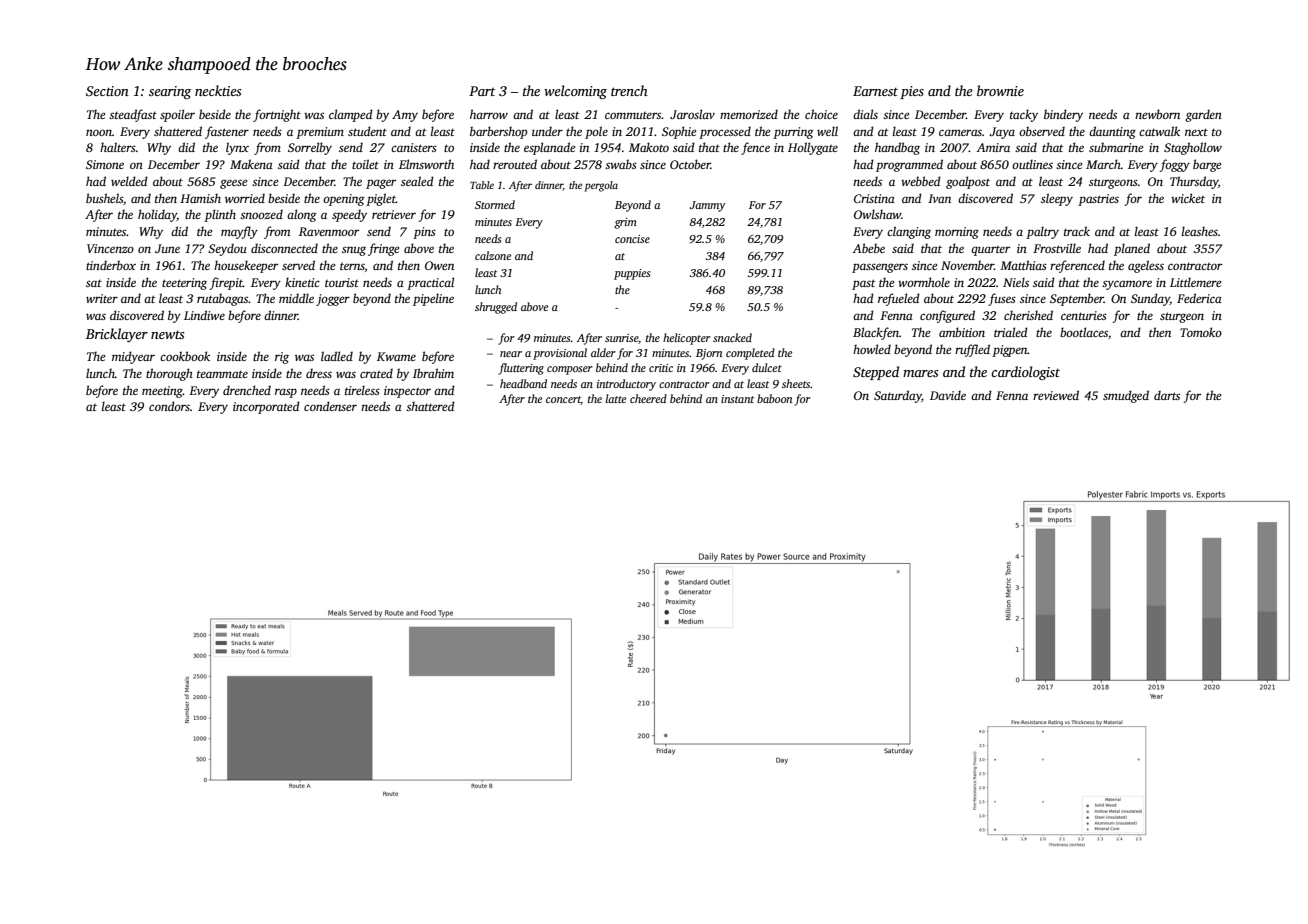 This screenshot has height=924, width=1308. What do you see at coordinates (625, 223) in the screenshot?
I see `grim` at bounding box center [625, 223].
